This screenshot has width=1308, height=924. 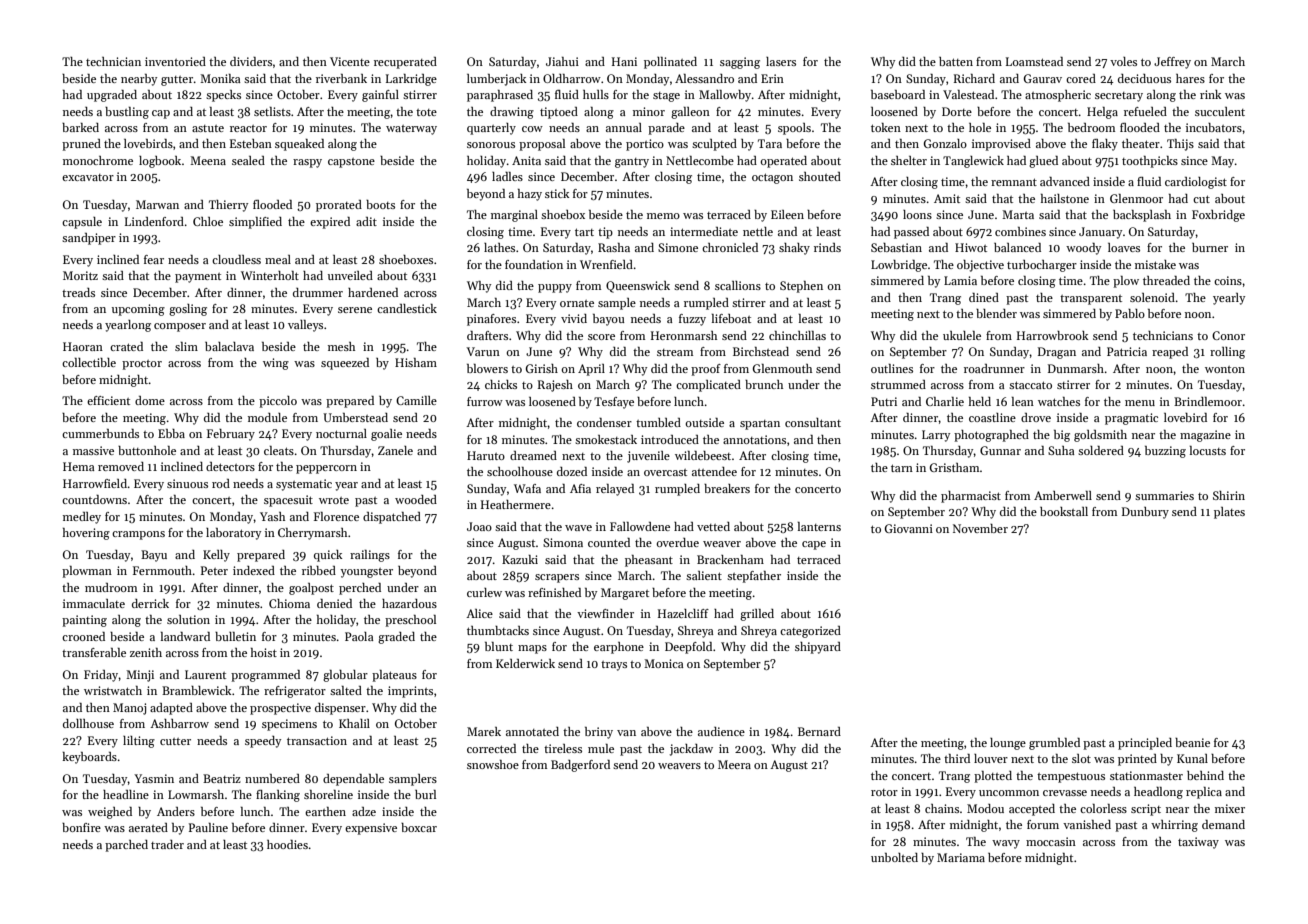 What do you see at coordinates (419, 827) in the screenshot?
I see `boxcar` at bounding box center [419, 827].
